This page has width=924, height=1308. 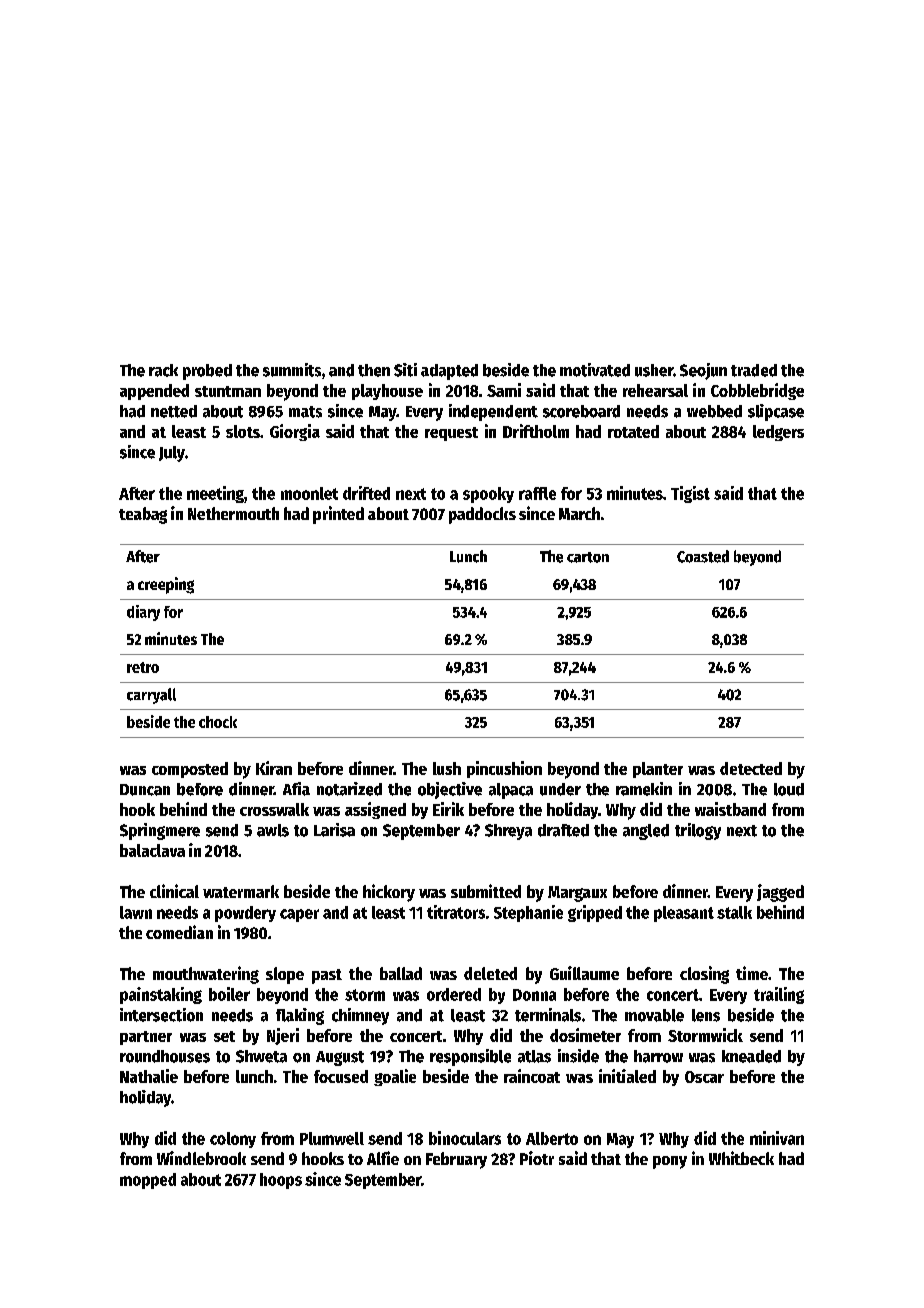 What do you see at coordinates (148, 1181) in the page?
I see `mopped` at bounding box center [148, 1181].
